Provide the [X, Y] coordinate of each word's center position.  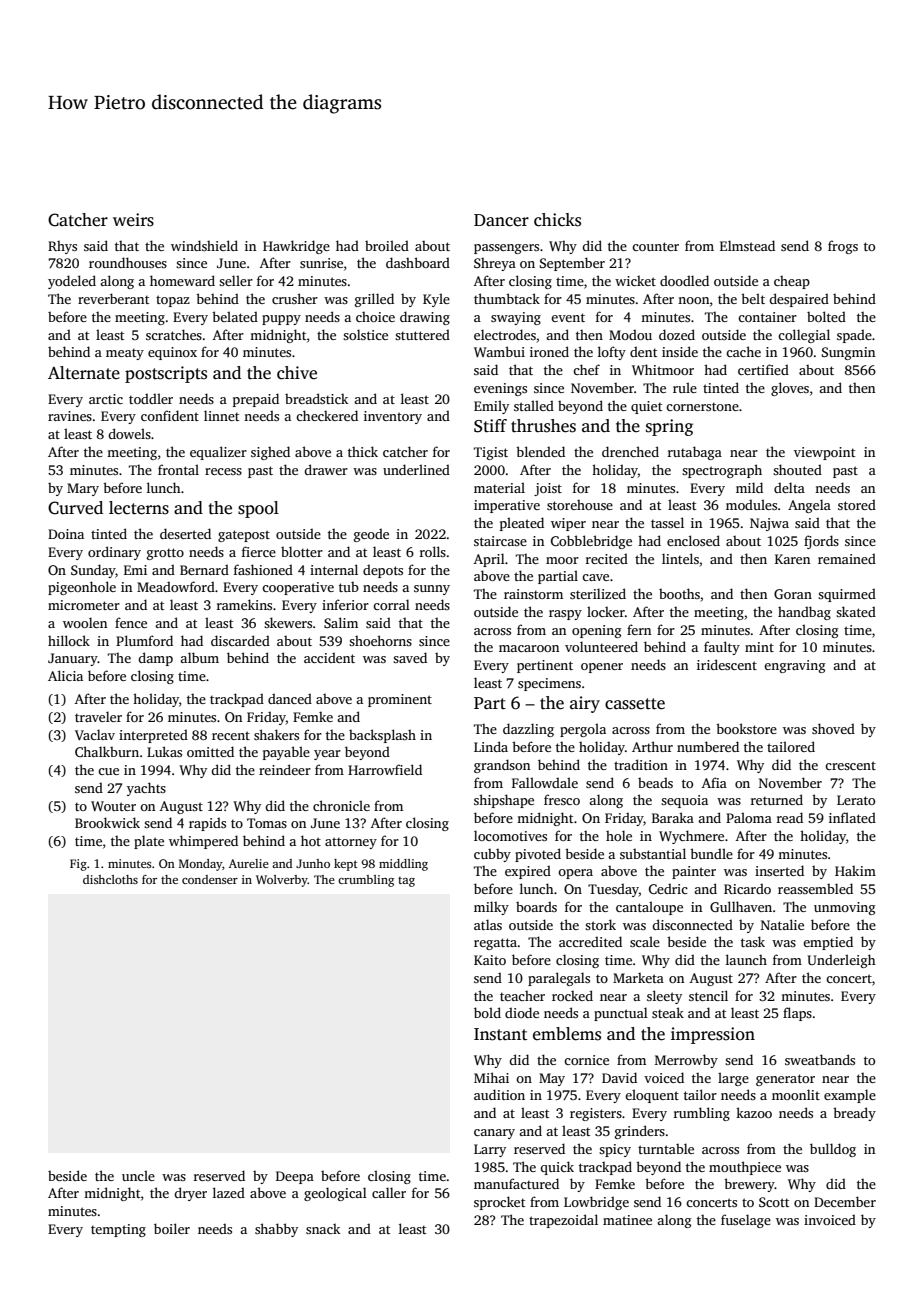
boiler [172, 1228]
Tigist [491, 453]
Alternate [84, 373]
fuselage [746, 1221]
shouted [797, 469]
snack [323, 1229]
